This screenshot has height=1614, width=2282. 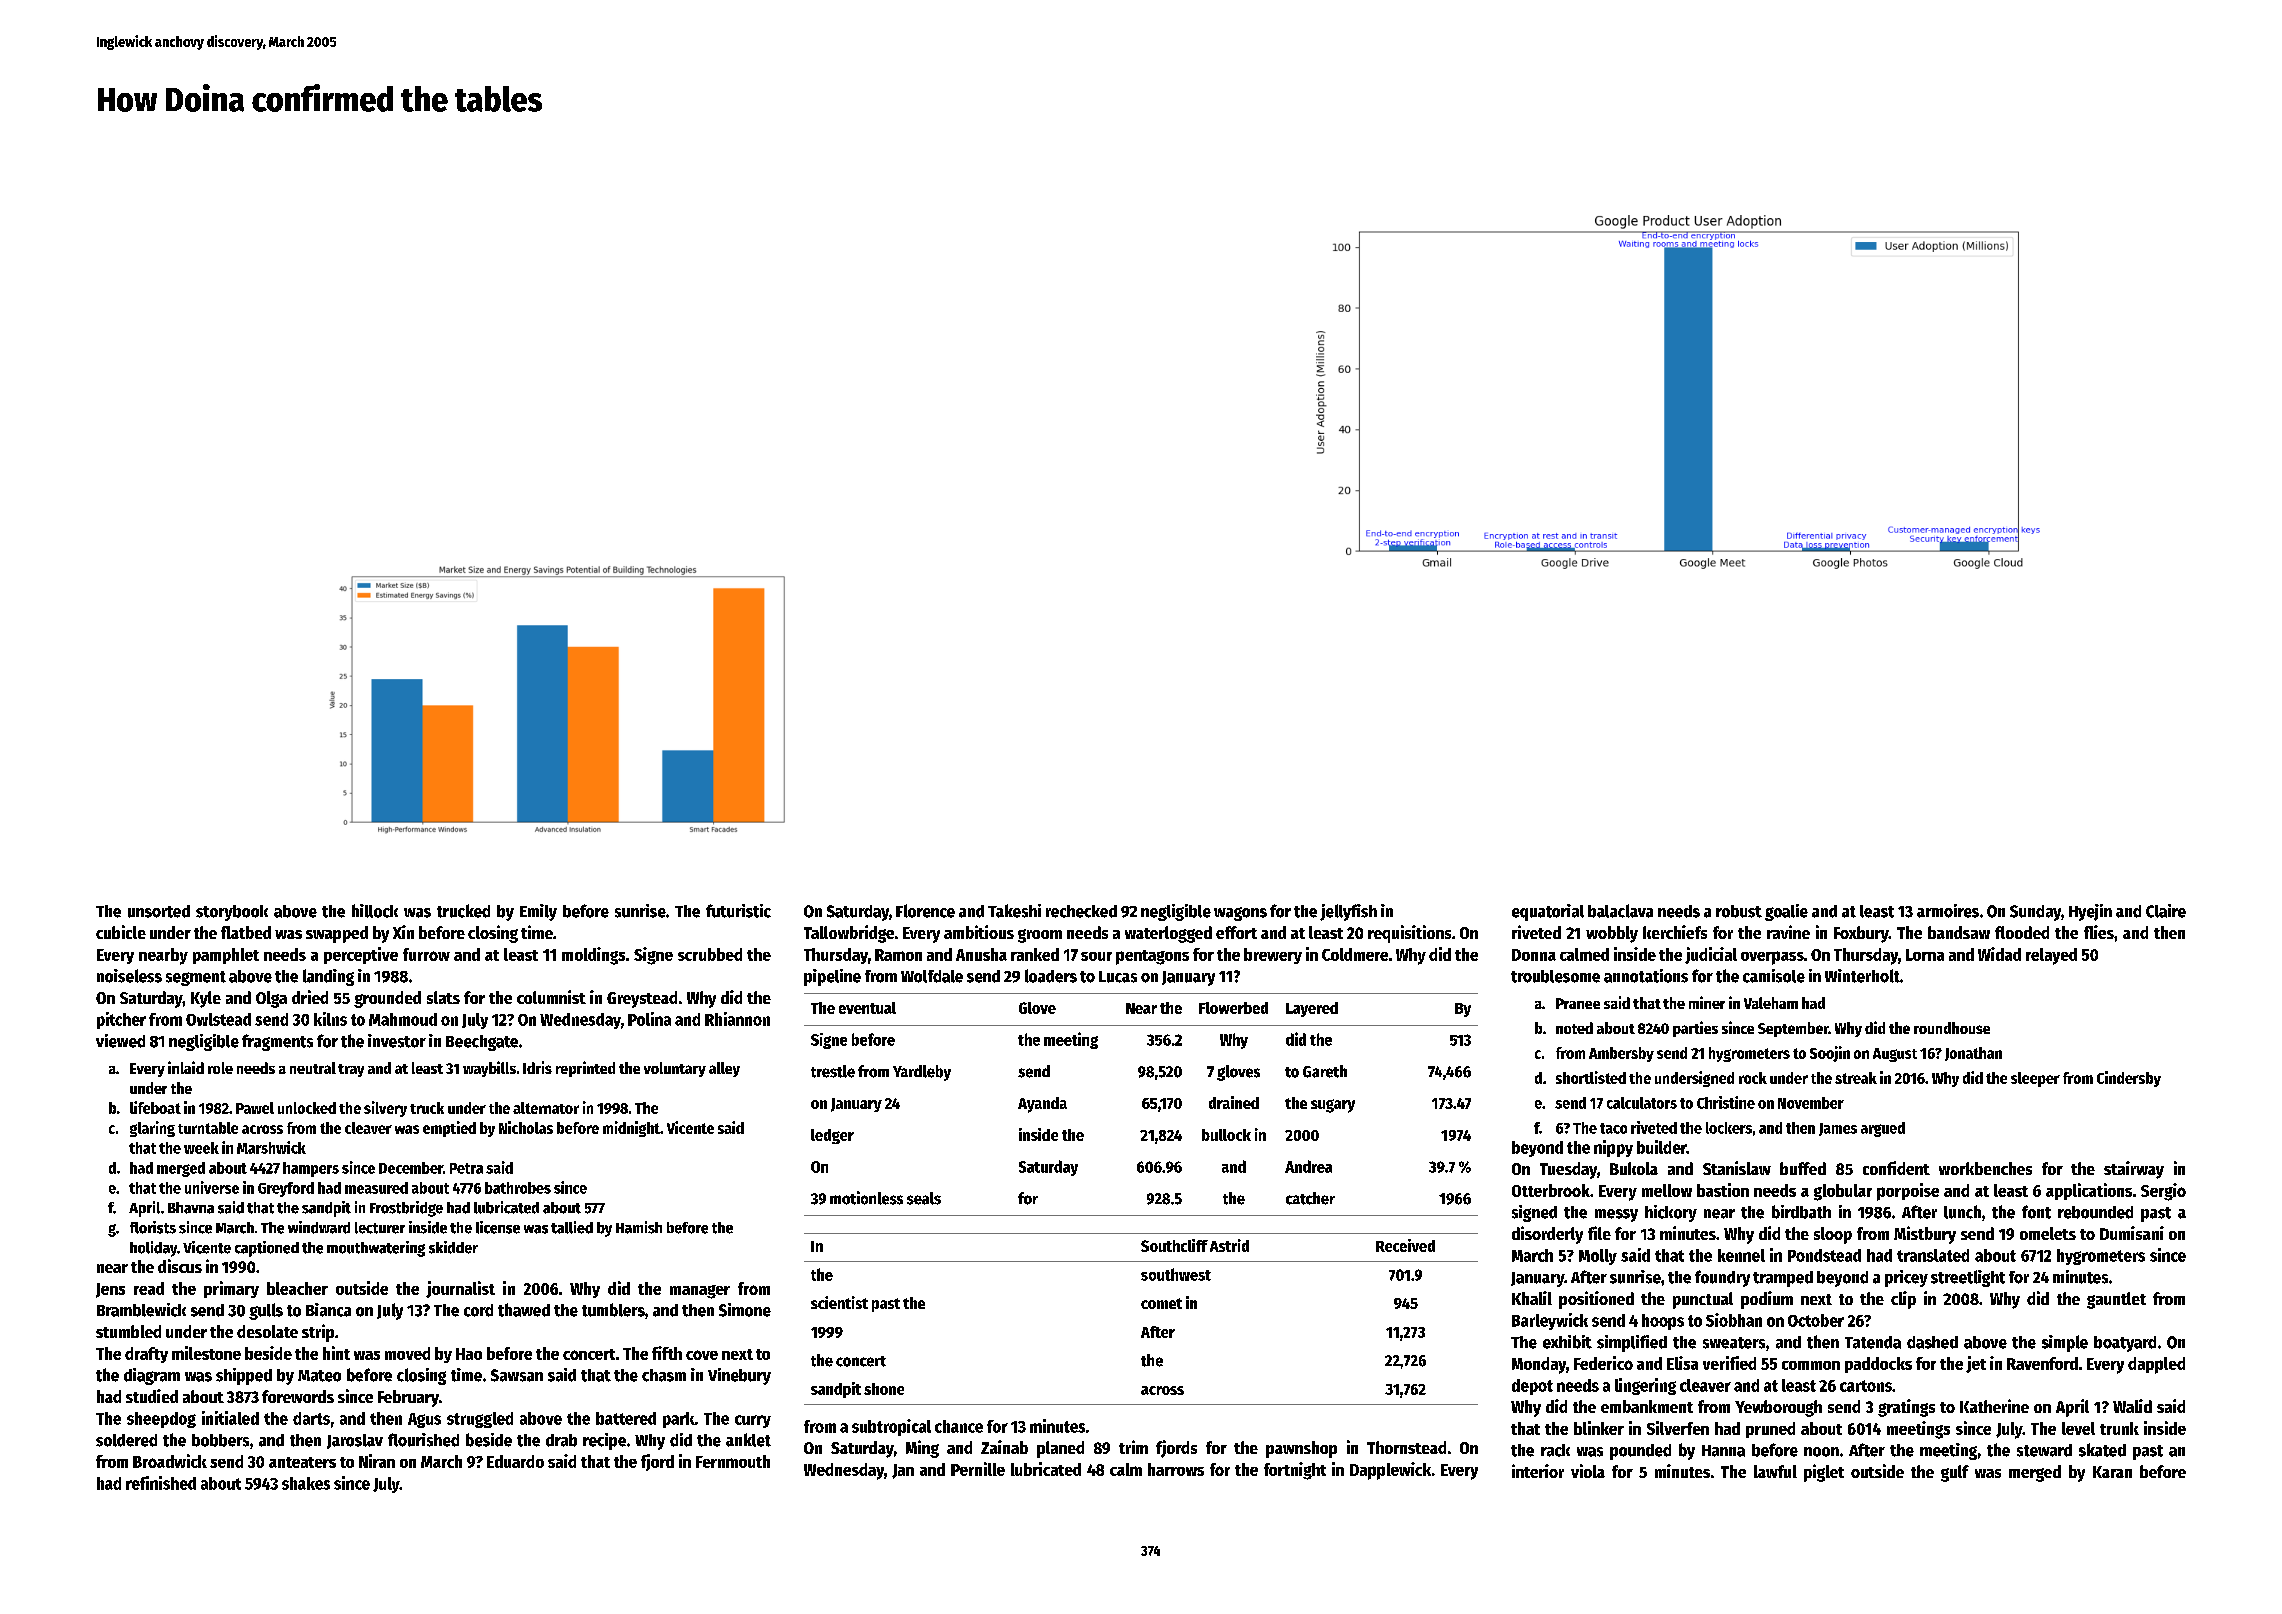 I want to click on Kyle, so click(x=206, y=999).
